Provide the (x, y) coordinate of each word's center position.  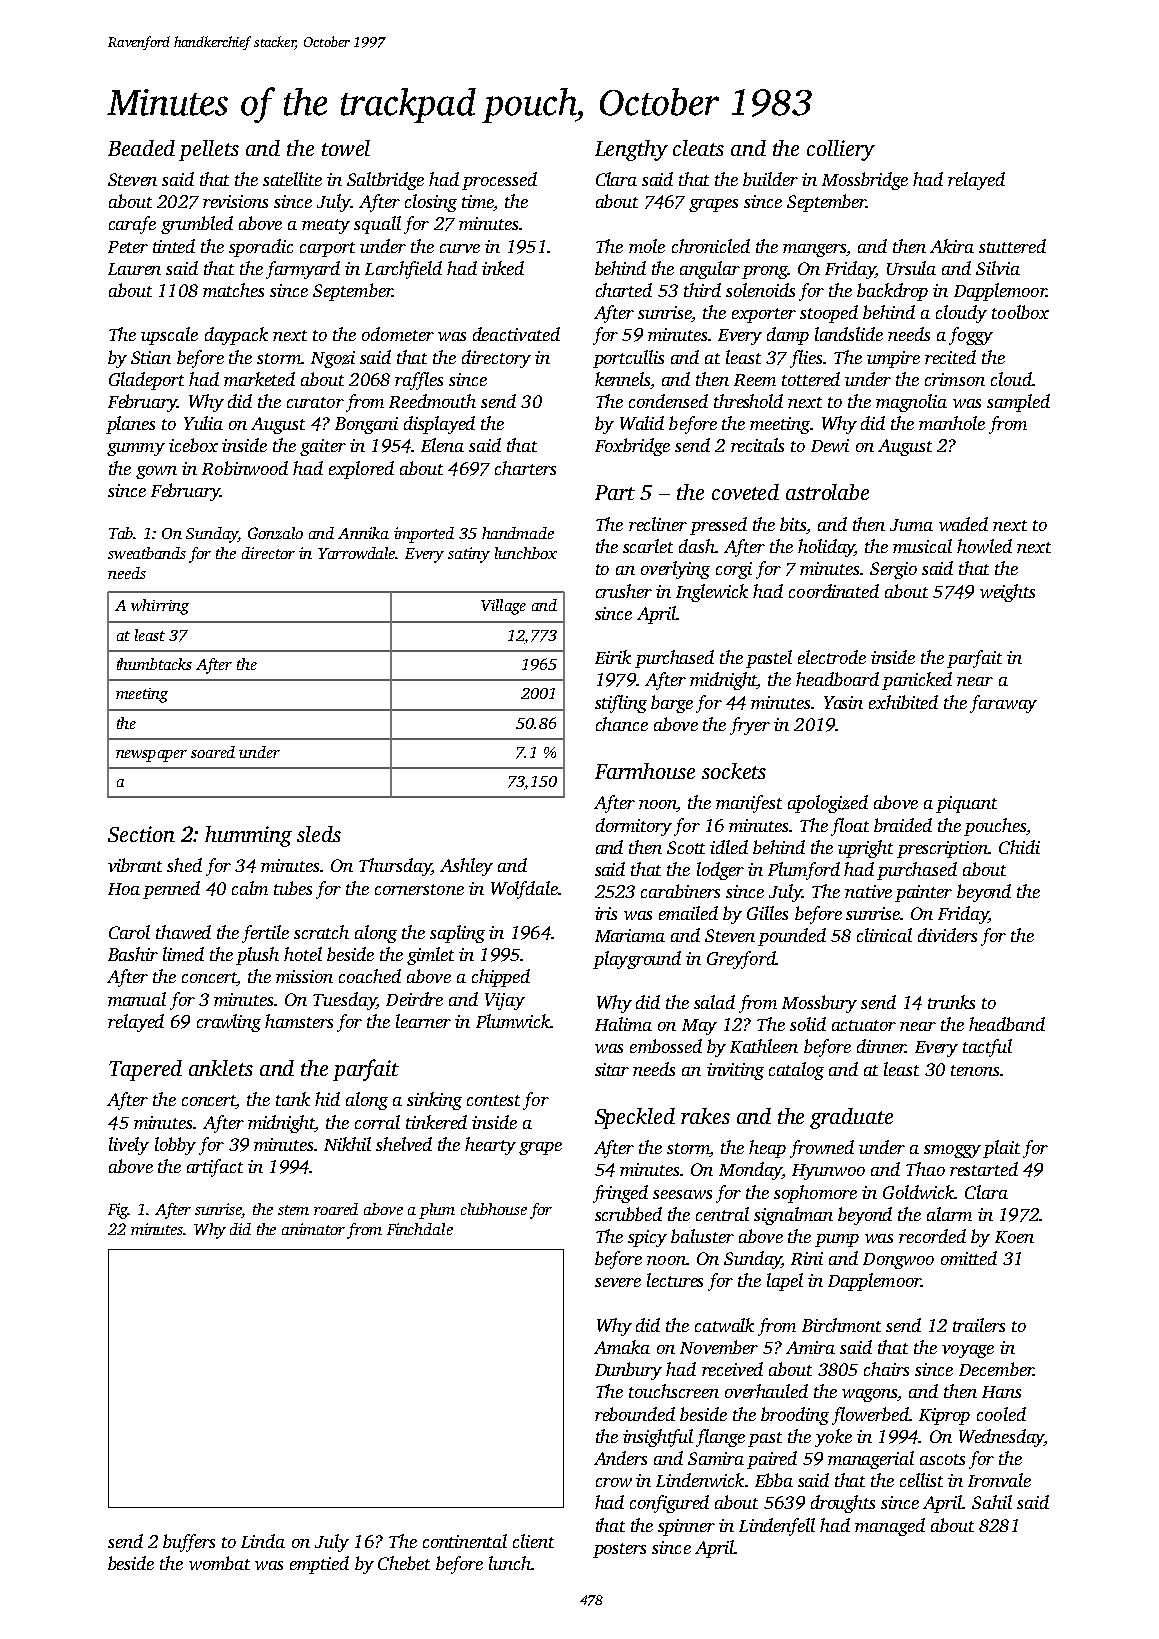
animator (313, 1229)
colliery (841, 150)
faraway (1003, 704)
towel (346, 148)
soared (213, 752)
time (478, 203)
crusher (624, 591)
